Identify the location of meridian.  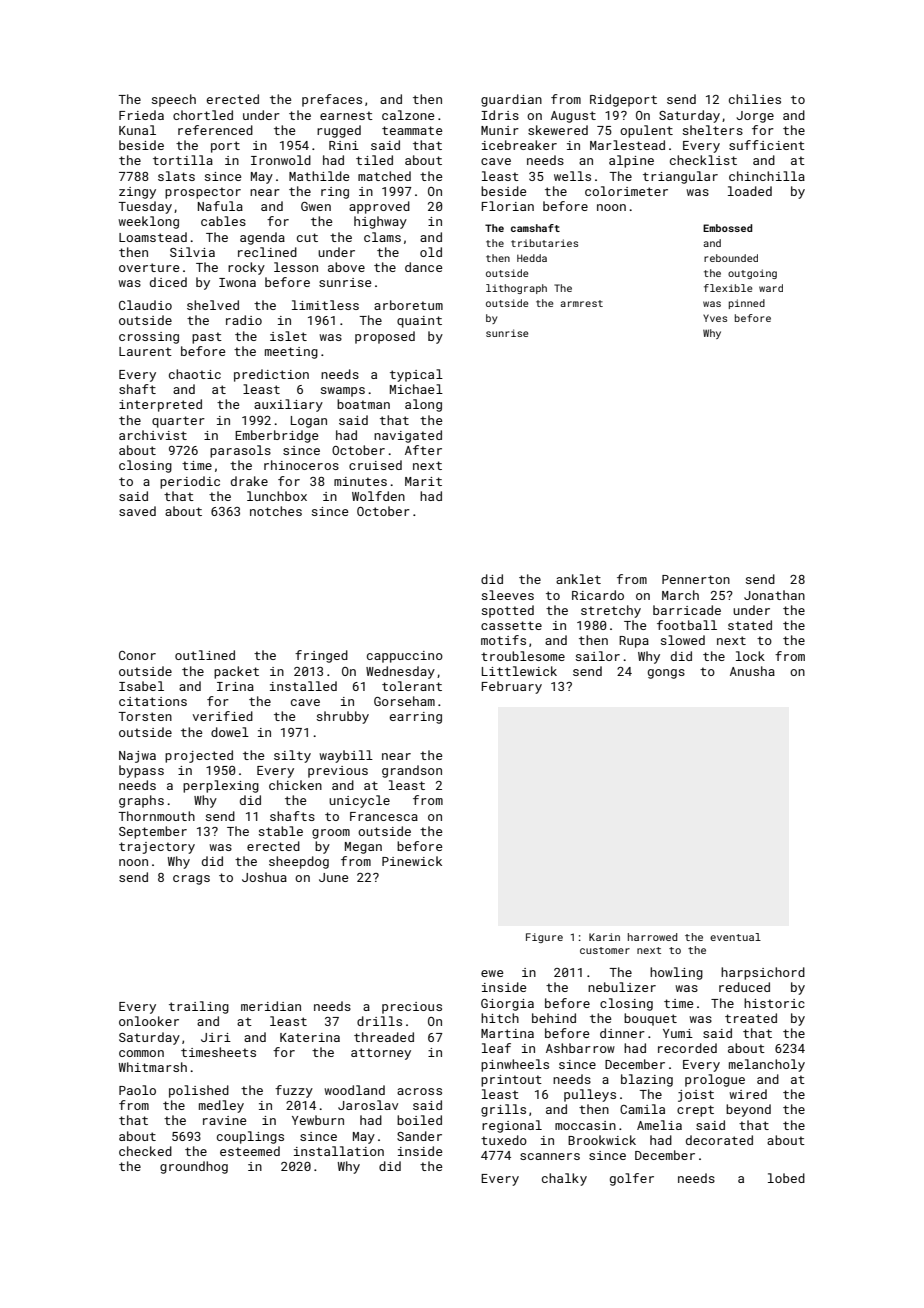
(271, 1006).
